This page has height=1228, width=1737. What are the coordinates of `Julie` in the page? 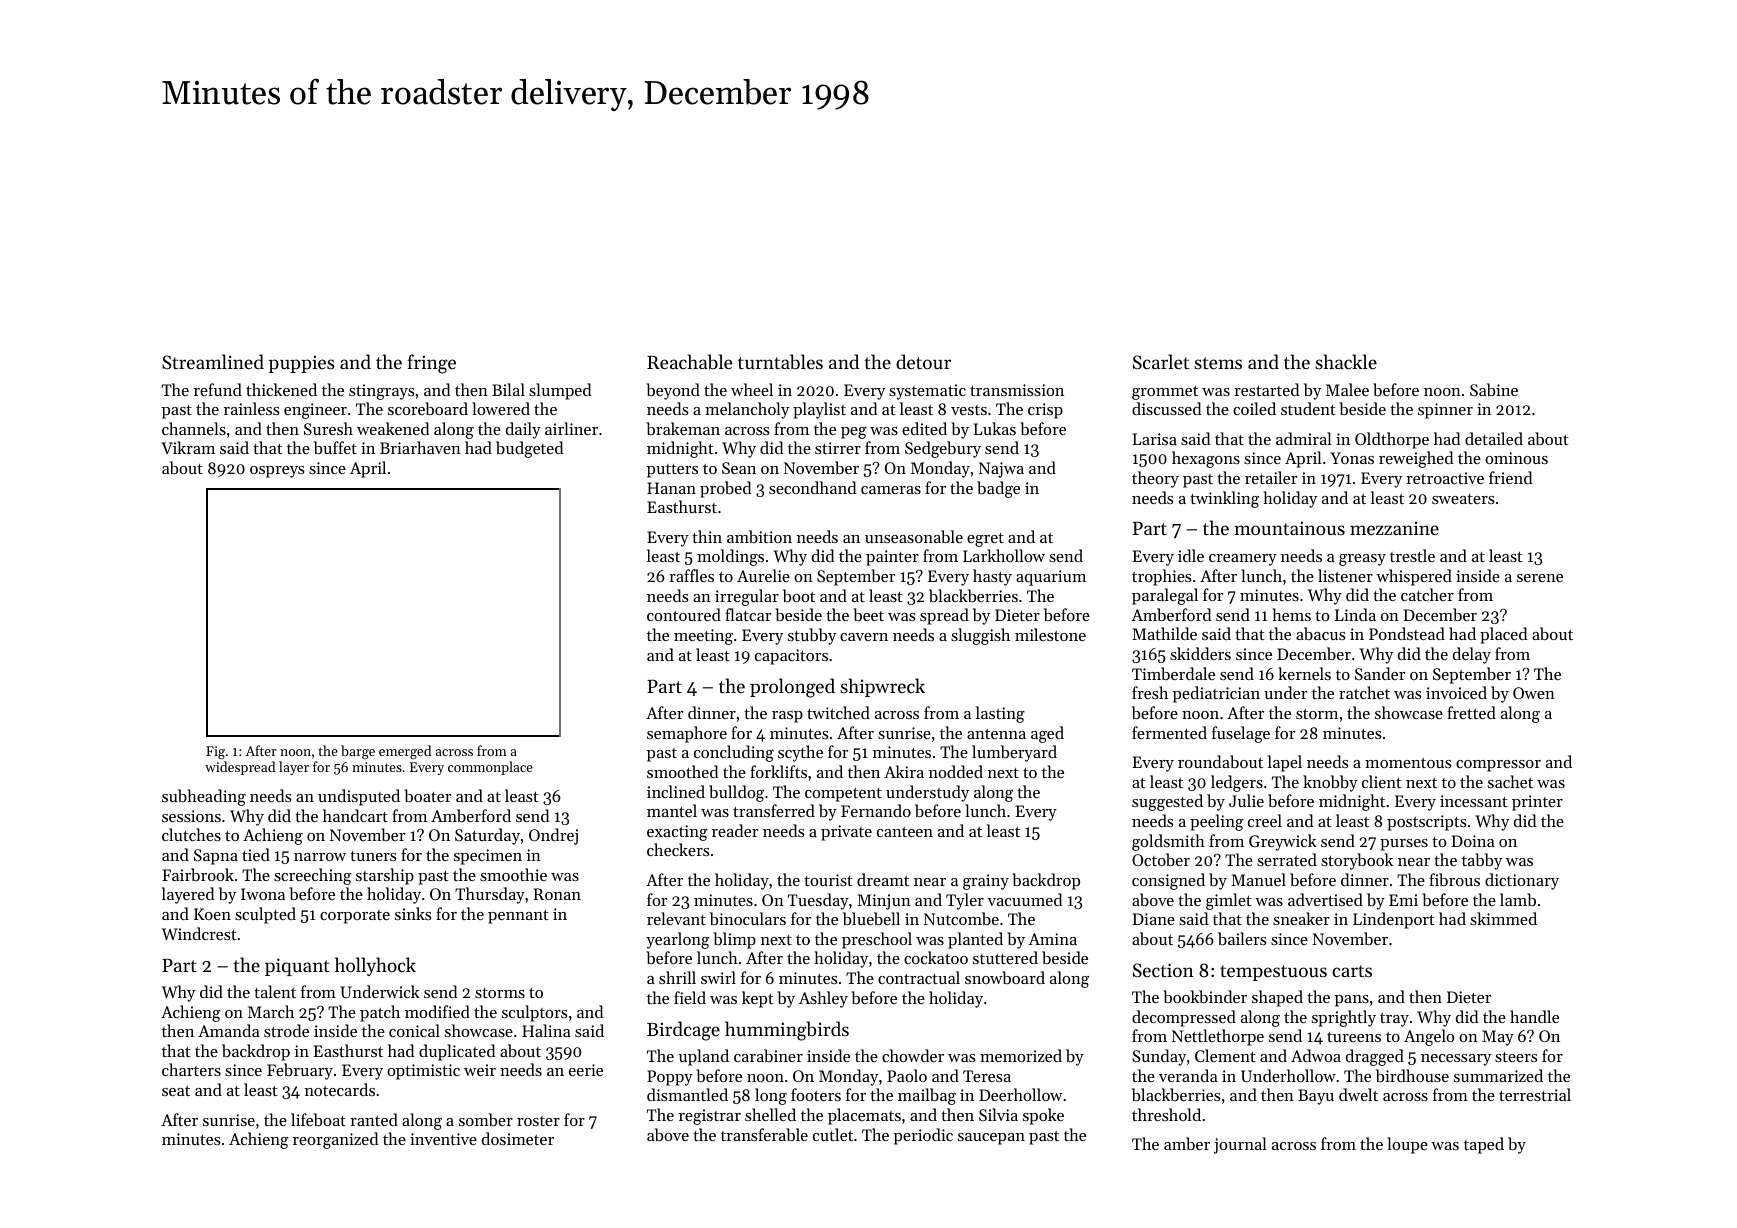 It's located at (1246, 800).
